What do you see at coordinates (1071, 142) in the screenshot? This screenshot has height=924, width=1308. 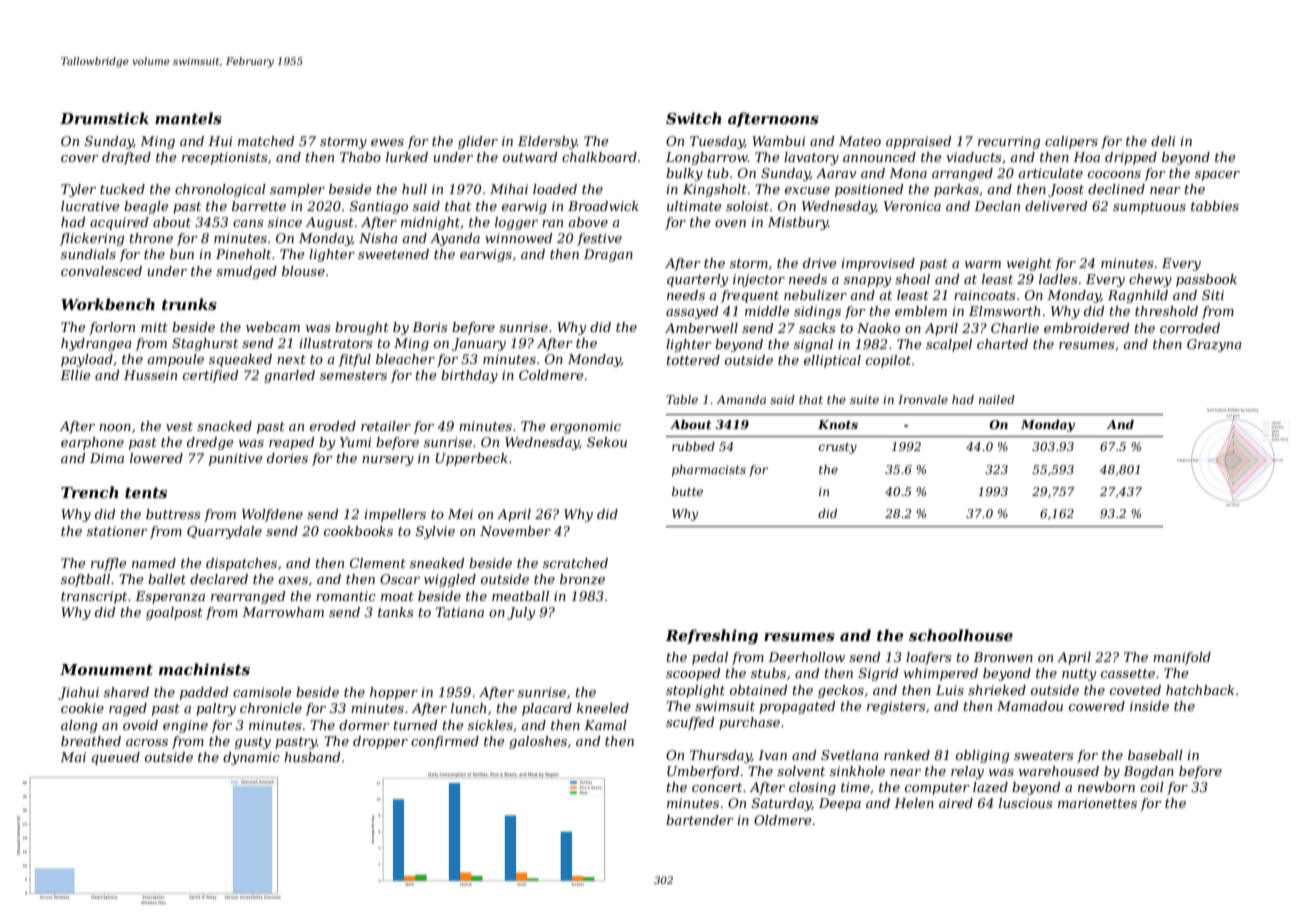 I see `calipers` at bounding box center [1071, 142].
